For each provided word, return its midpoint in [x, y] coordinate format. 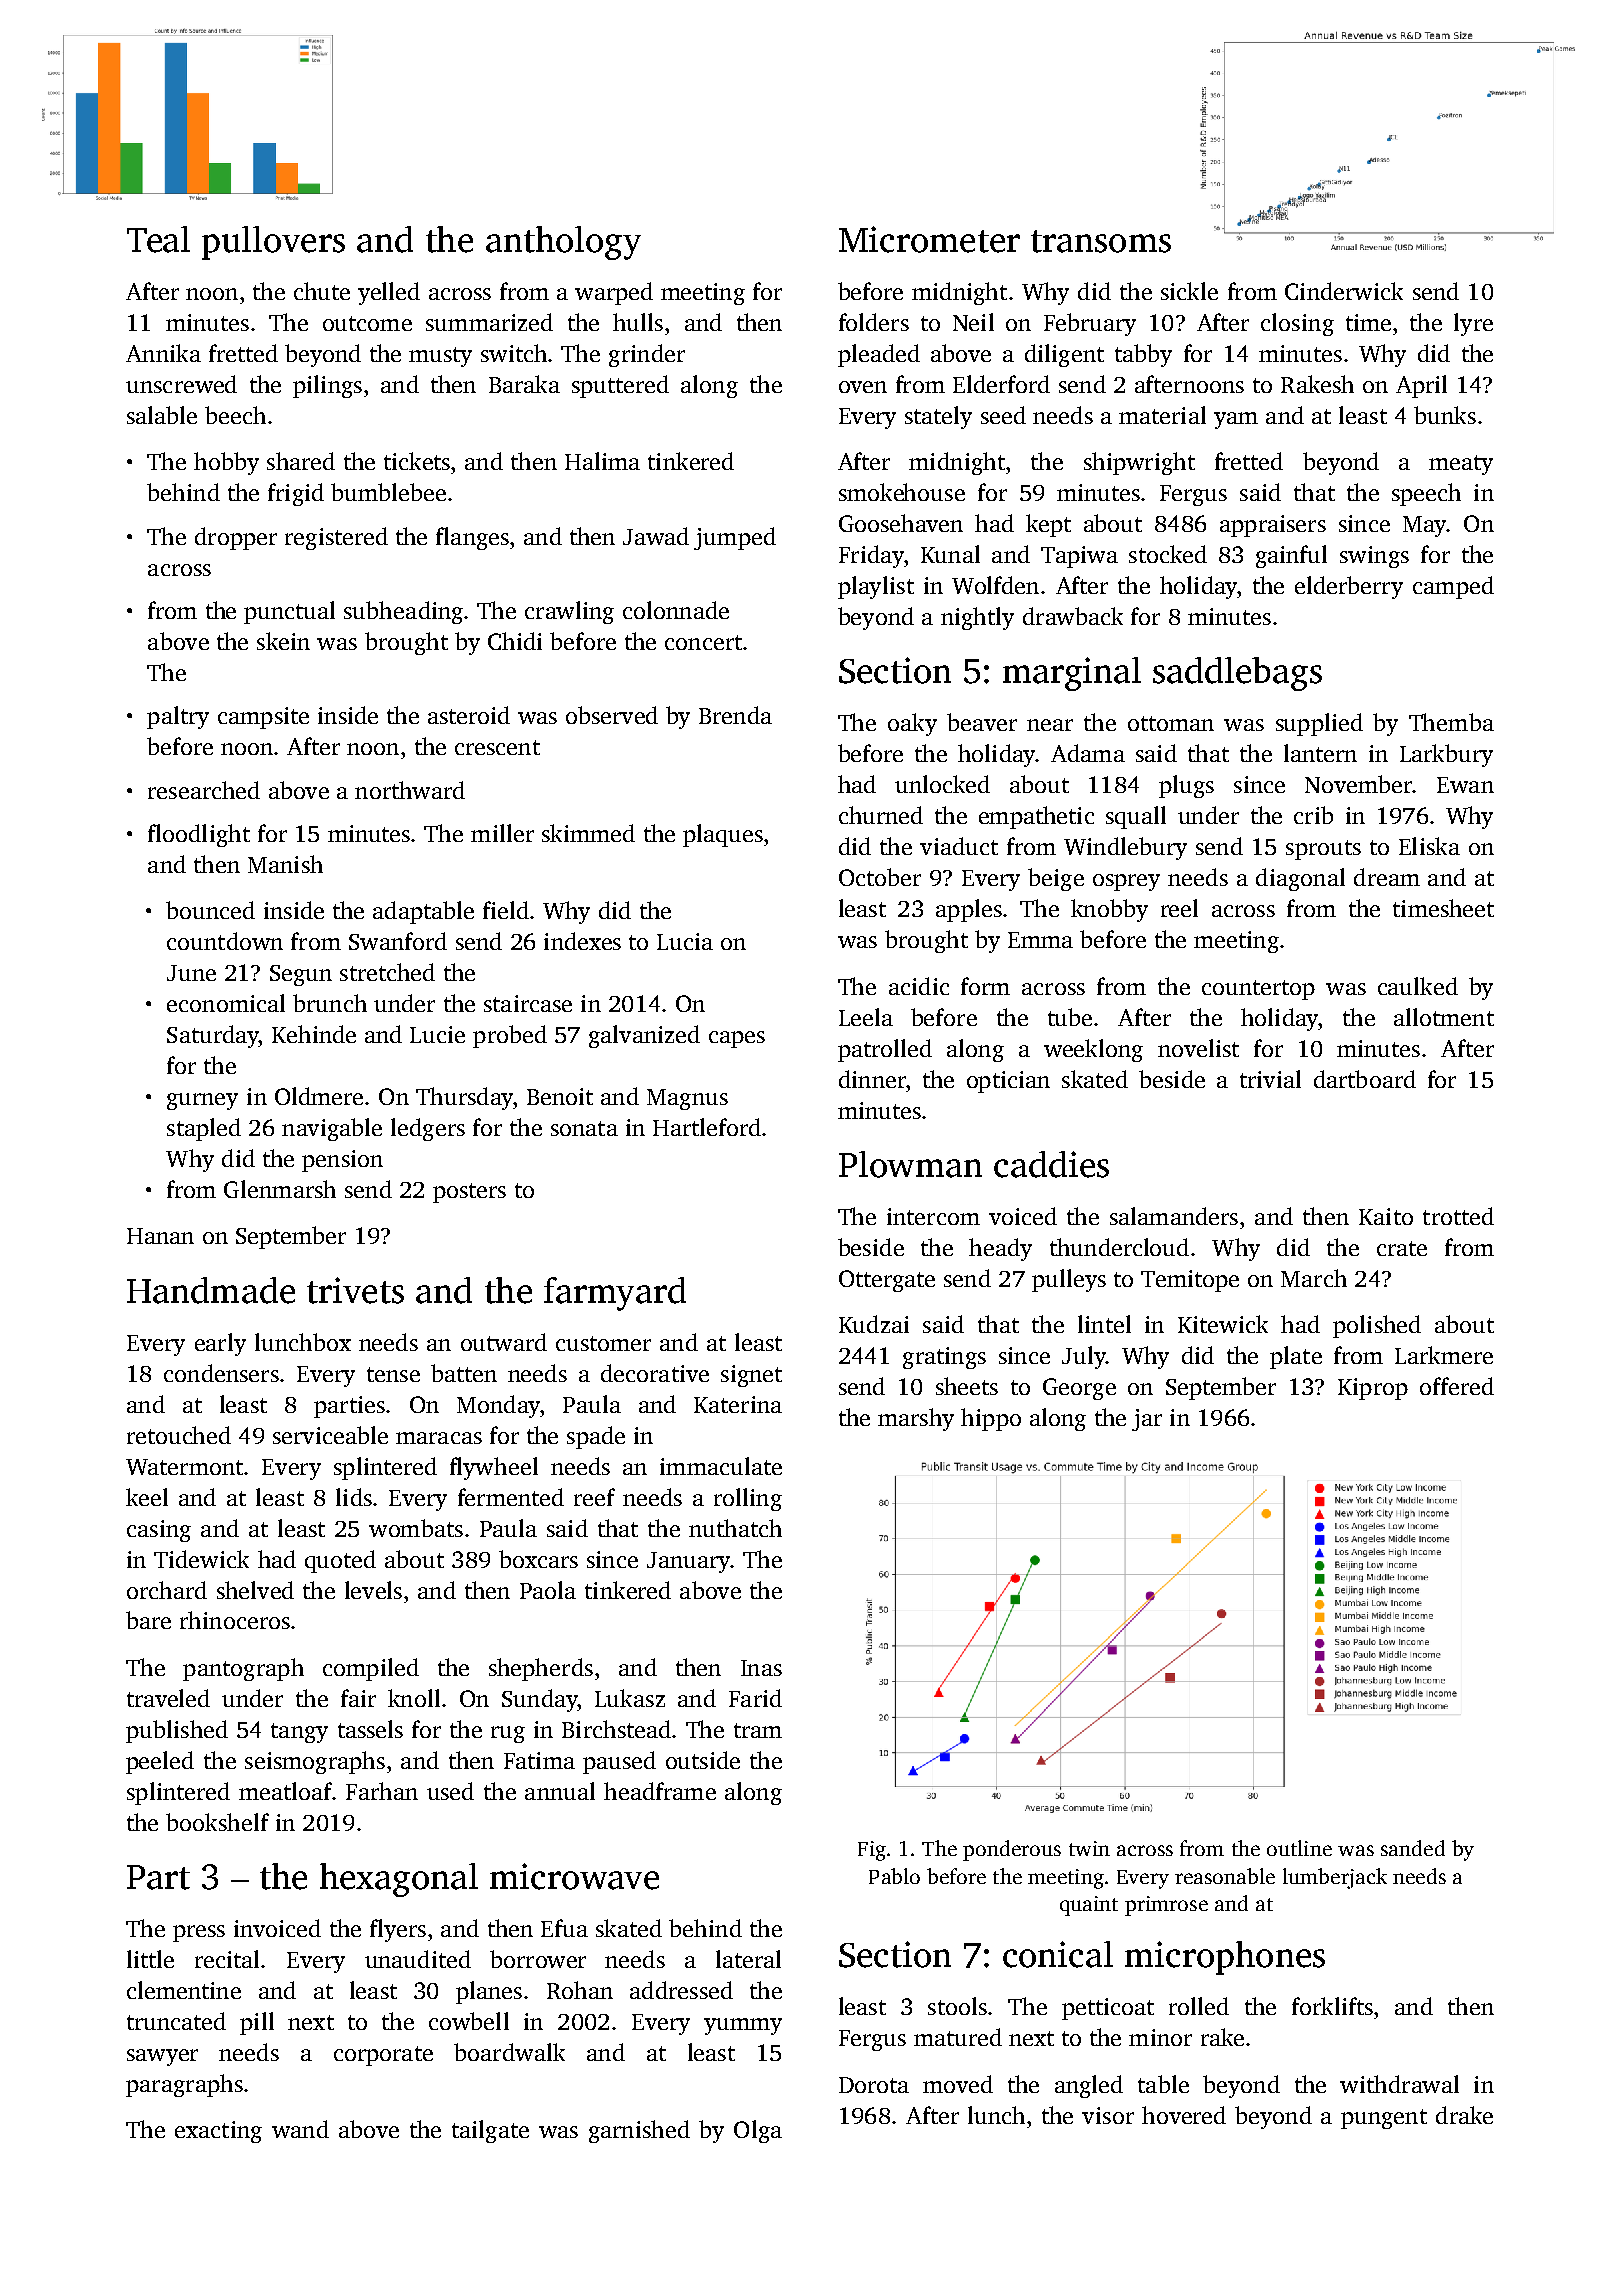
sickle [1189, 291]
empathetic [1036, 817]
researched [204, 790]
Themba [1451, 722]
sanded [1413, 1848]
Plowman [910, 1164]
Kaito [1386, 1216]
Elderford [1001, 384]
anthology [563, 243]
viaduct [959, 846]
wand [300, 2129]
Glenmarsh [280, 1189]
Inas [761, 1668]
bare [148, 1620]
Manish [285, 864]
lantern [1320, 753]
